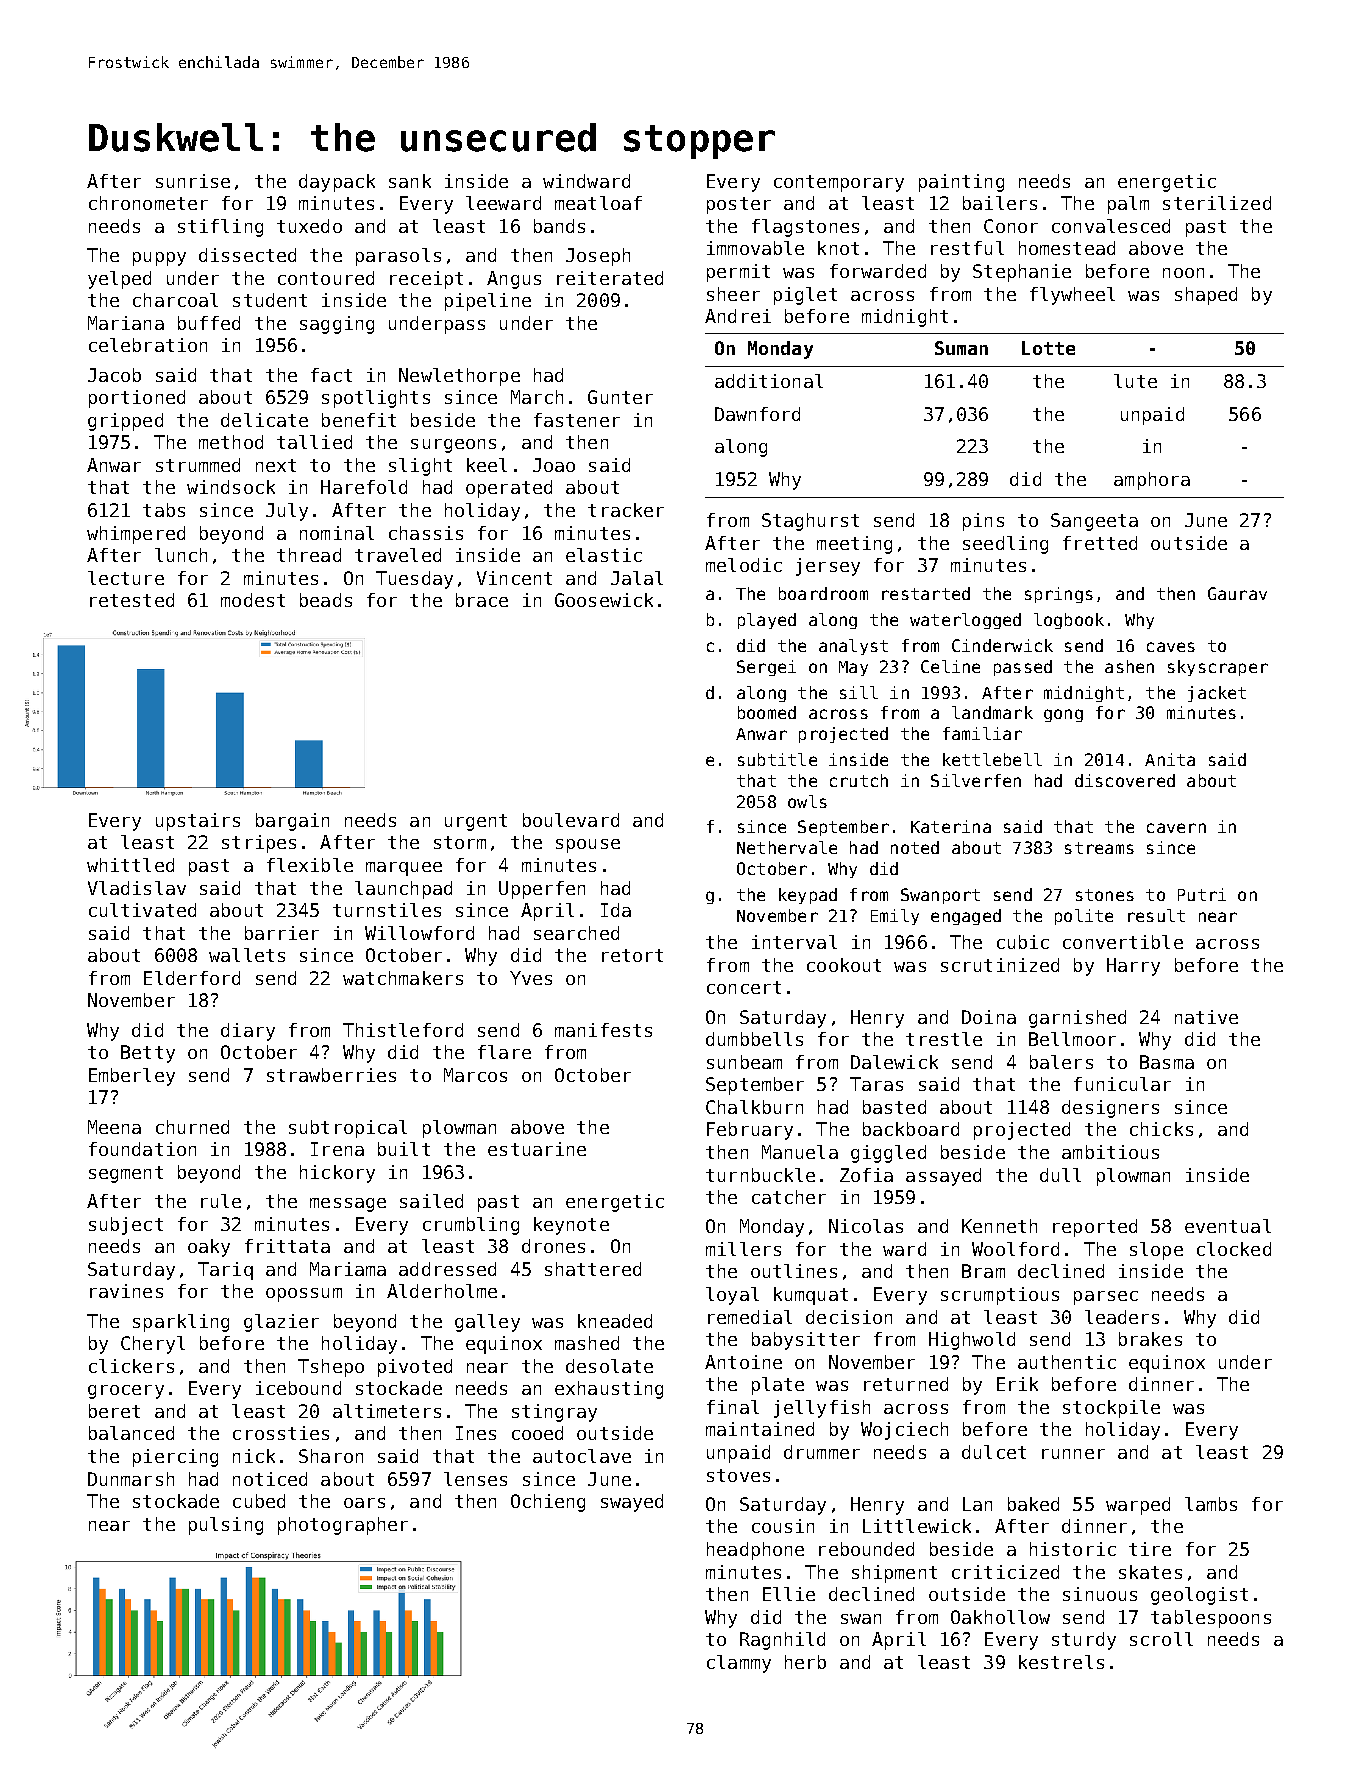  What do you see at coordinates (992, 759) in the page?
I see `kettlebell` at bounding box center [992, 759].
